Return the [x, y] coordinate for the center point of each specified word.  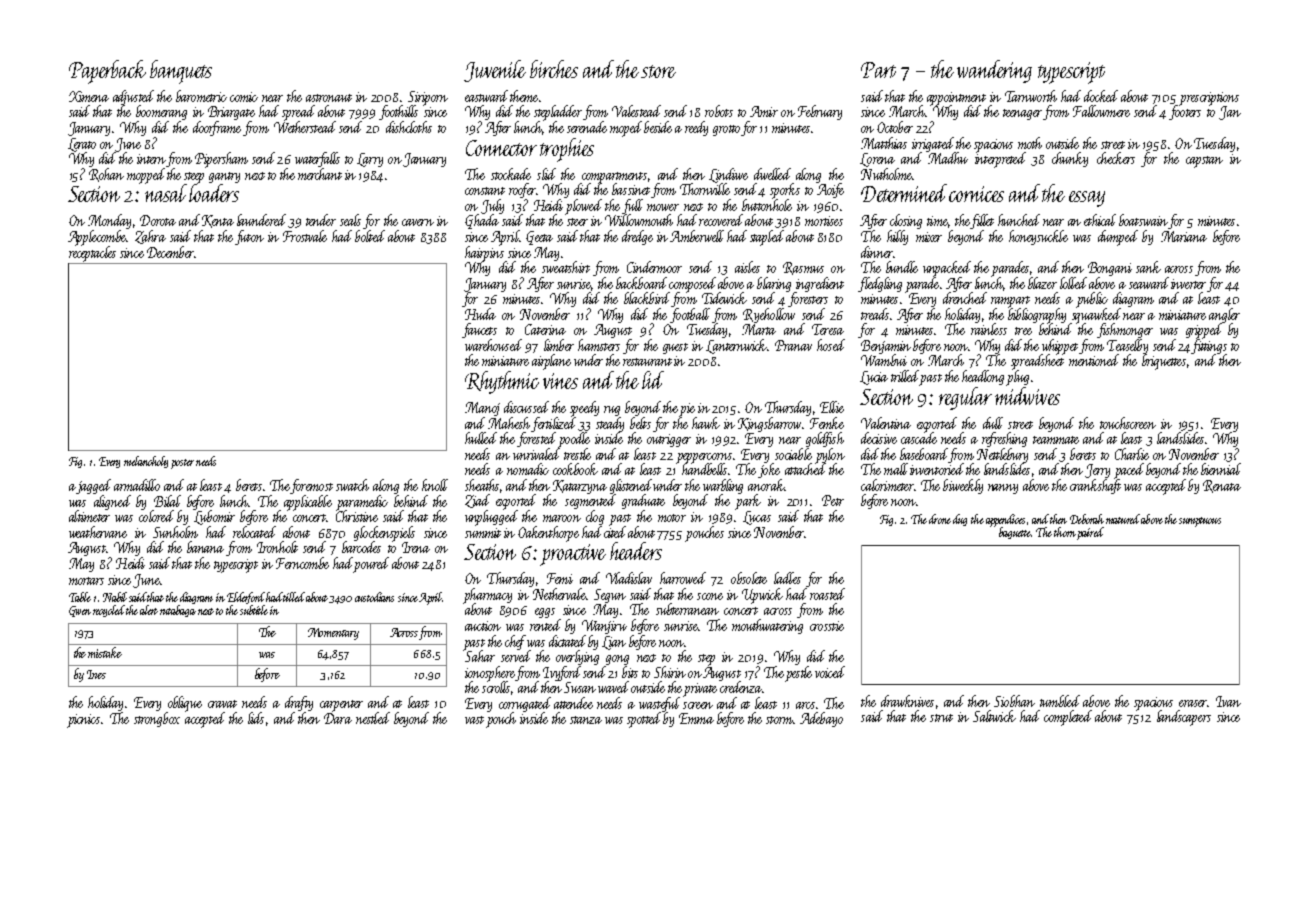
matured [1123, 519]
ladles [787, 578]
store [658, 71]
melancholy [146, 462]
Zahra [150, 237]
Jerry [1097, 471]
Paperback [107, 72]
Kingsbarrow [769, 424]
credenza [741, 687]
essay [1087, 199]
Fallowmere [1101, 111]
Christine [357, 516]
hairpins [484, 253]
